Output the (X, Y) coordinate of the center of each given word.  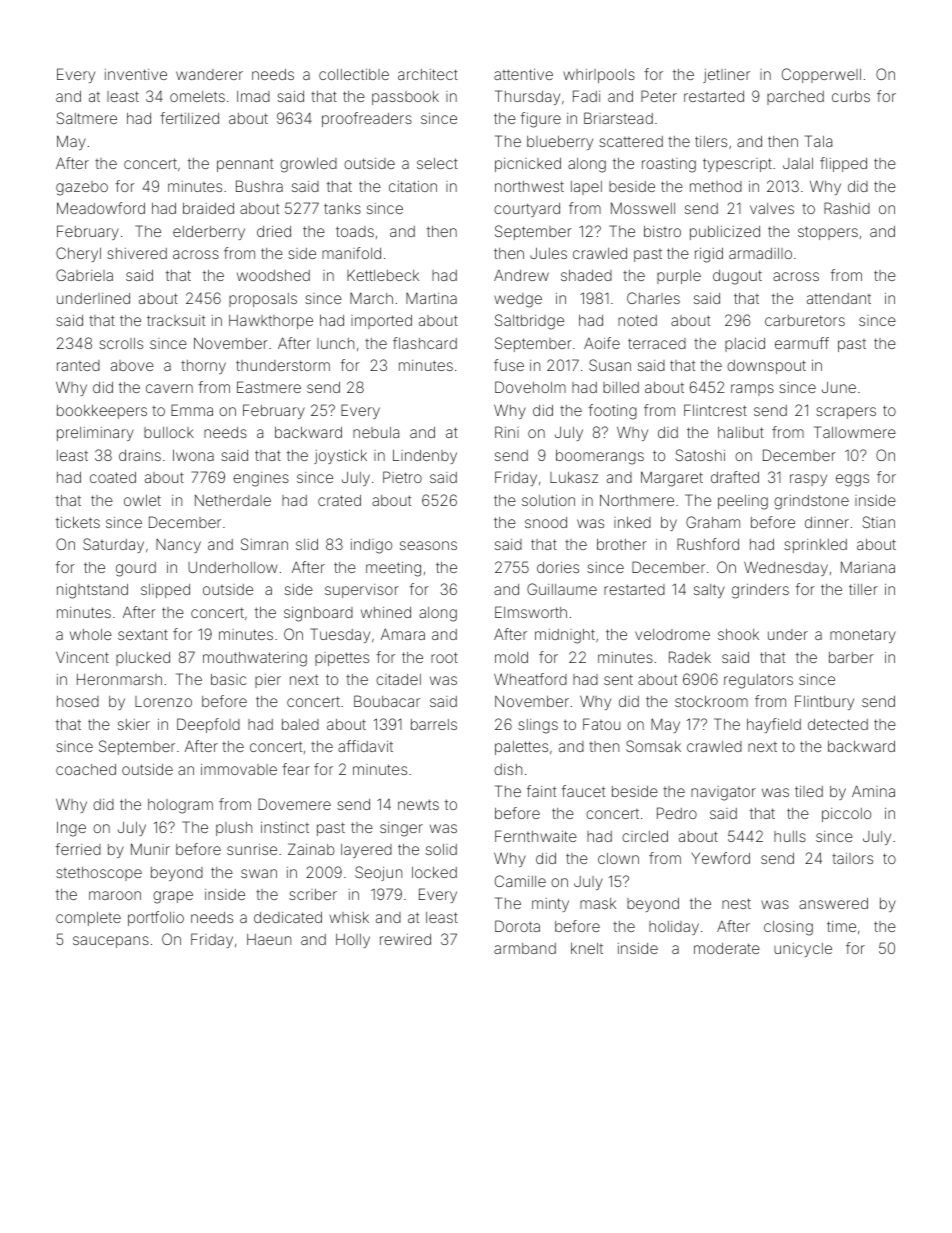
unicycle (803, 950)
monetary (863, 636)
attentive (523, 74)
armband (525, 948)
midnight (565, 636)
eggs (852, 480)
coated (113, 477)
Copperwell (821, 75)
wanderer (209, 74)
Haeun (269, 939)
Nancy (178, 546)
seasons (428, 545)
